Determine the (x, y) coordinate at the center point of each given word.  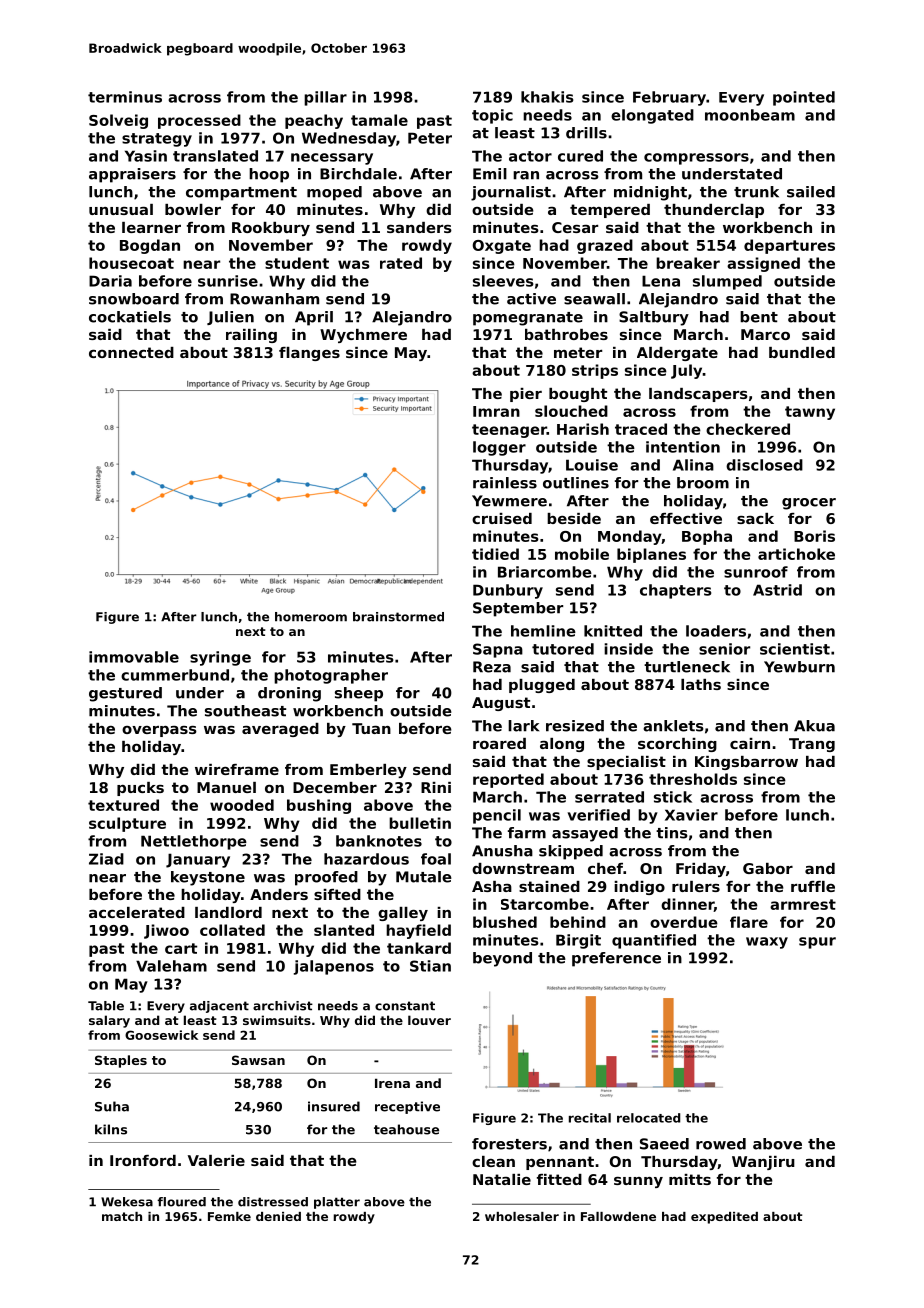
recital (590, 1118)
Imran (496, 411)
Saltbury (654, 318)
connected (131, 352)
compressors (696, 159)
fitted (559, 1179)
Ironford (143, 1160)
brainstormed (398, 617)
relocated (648, 1118)
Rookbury (271, 229)
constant (405, 1006)
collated (232, 930)
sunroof (756, 572)
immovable (134, 657)
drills (586, 133)
